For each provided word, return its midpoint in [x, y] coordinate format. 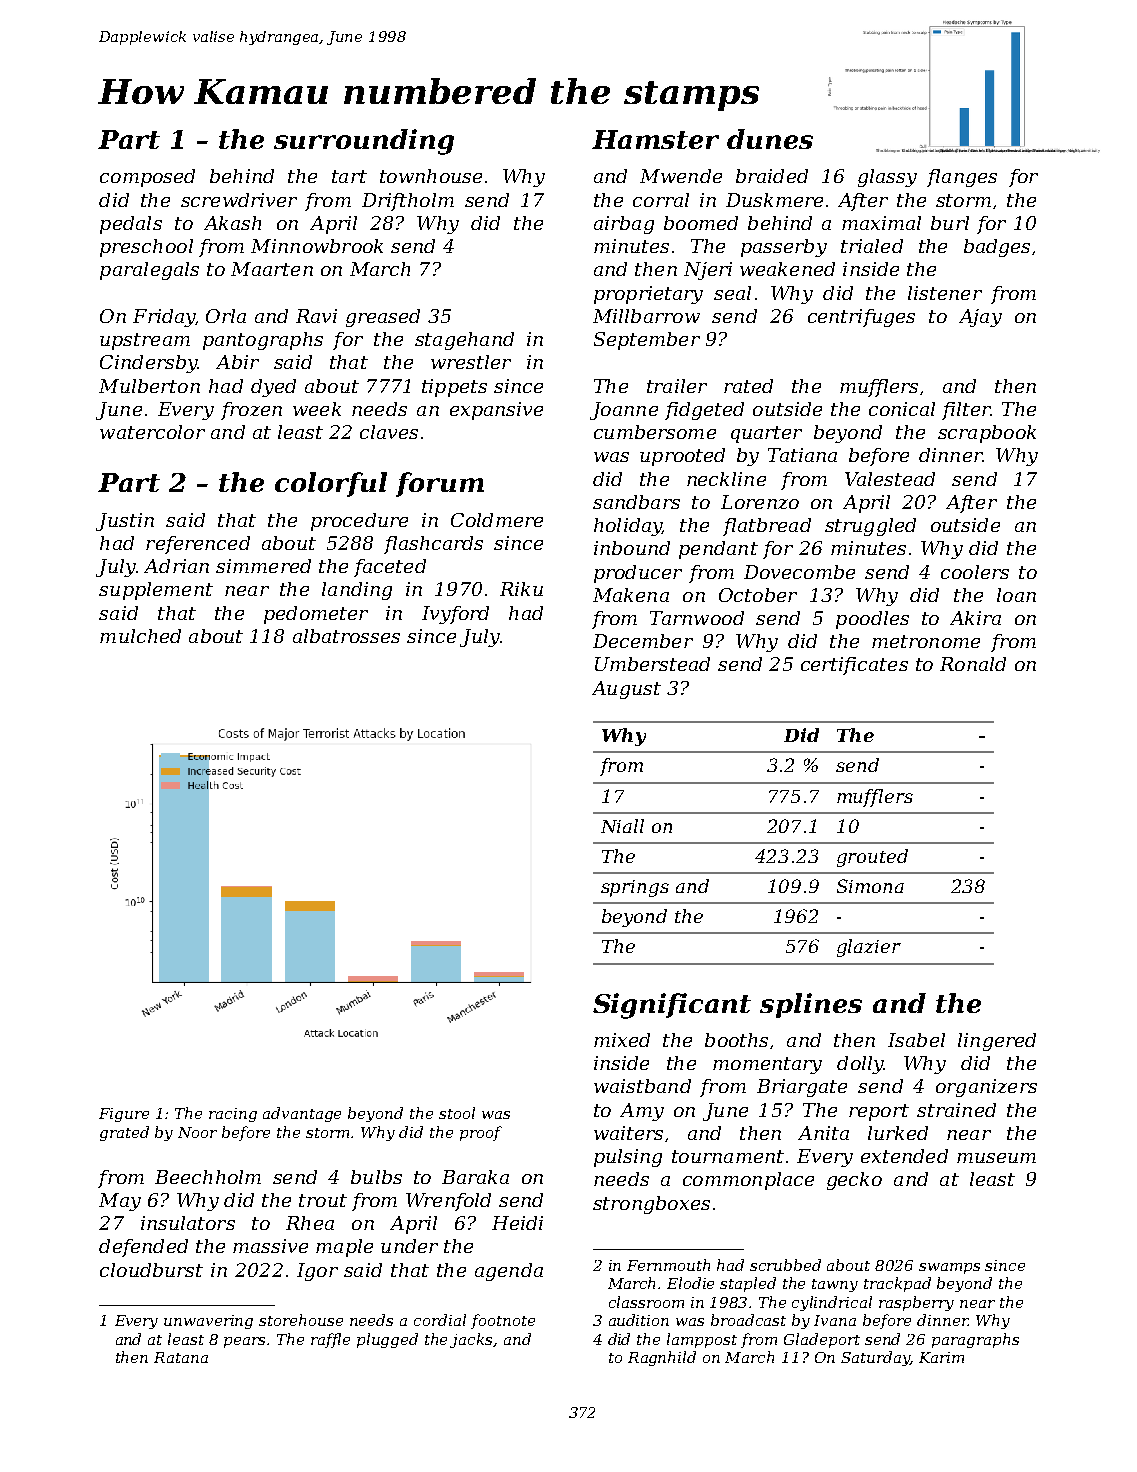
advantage [302, 1114]
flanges [962, 178]
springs [635, 888]
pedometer [316, 615]
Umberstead [652, 664]
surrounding [364, 142]
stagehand [464, 341]
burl [950, 223]
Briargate [802, 1088]
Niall [622, 826]
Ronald [973, 664]
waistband [642, 1086]
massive [270, 1246]
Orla [226, 316]
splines [811, 1005]
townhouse [431, 176]
